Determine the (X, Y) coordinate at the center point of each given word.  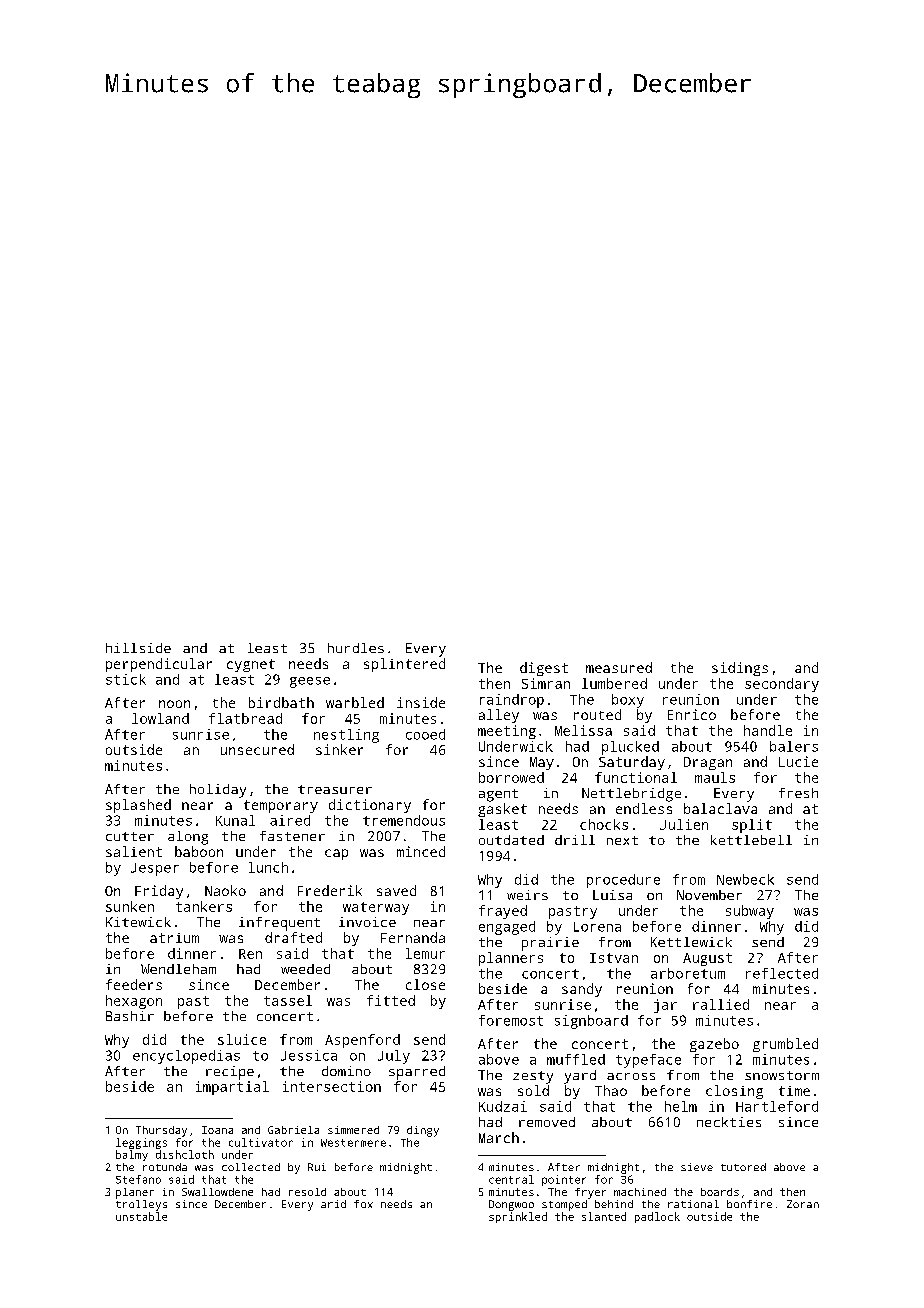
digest (544, 669)
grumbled (785, 1045)
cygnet (251, 665)
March (499, 1137)
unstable (141, 1216)
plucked (630, 748)
